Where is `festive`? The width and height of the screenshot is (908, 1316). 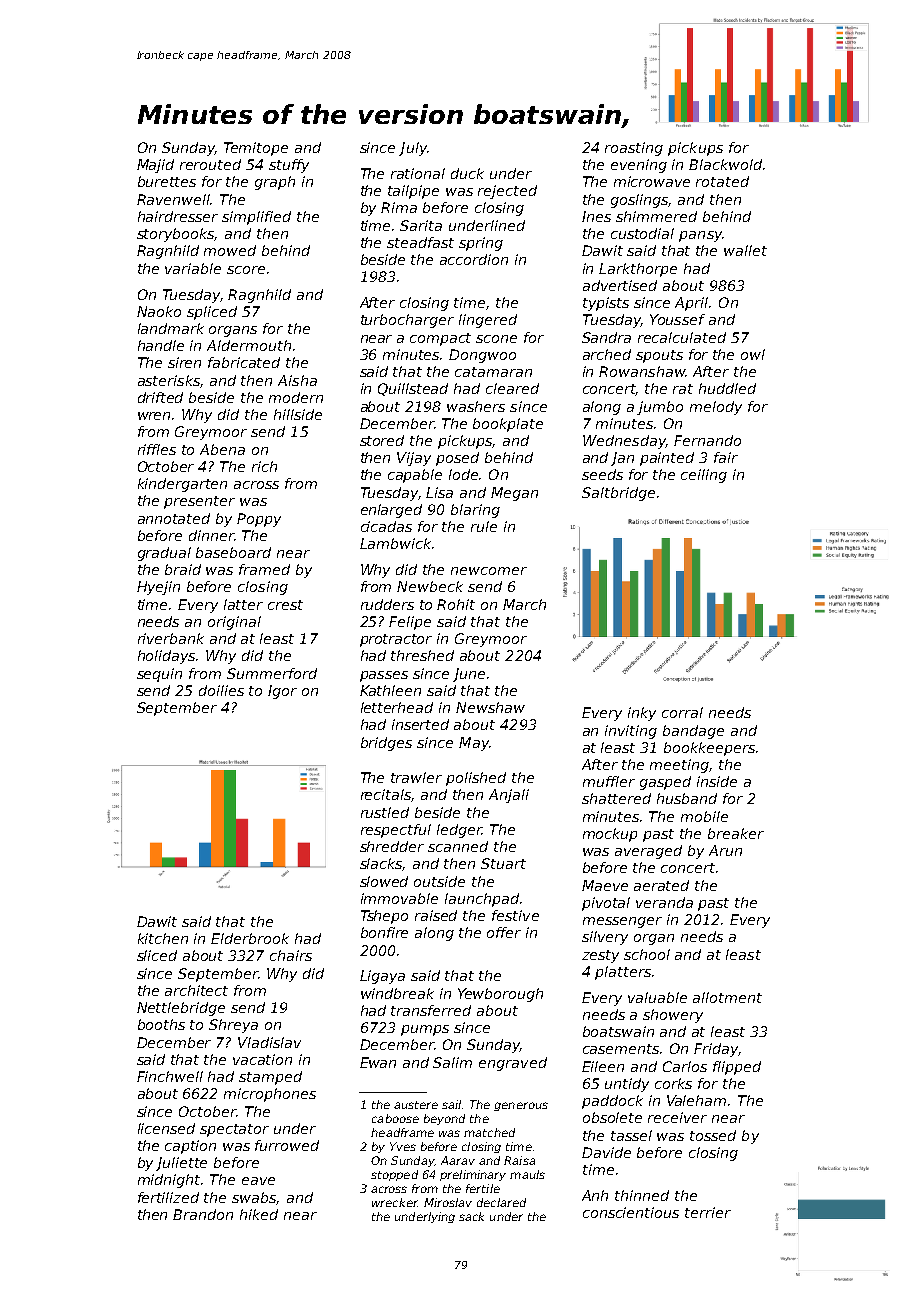 festive is located at coordinates (515, 915).
